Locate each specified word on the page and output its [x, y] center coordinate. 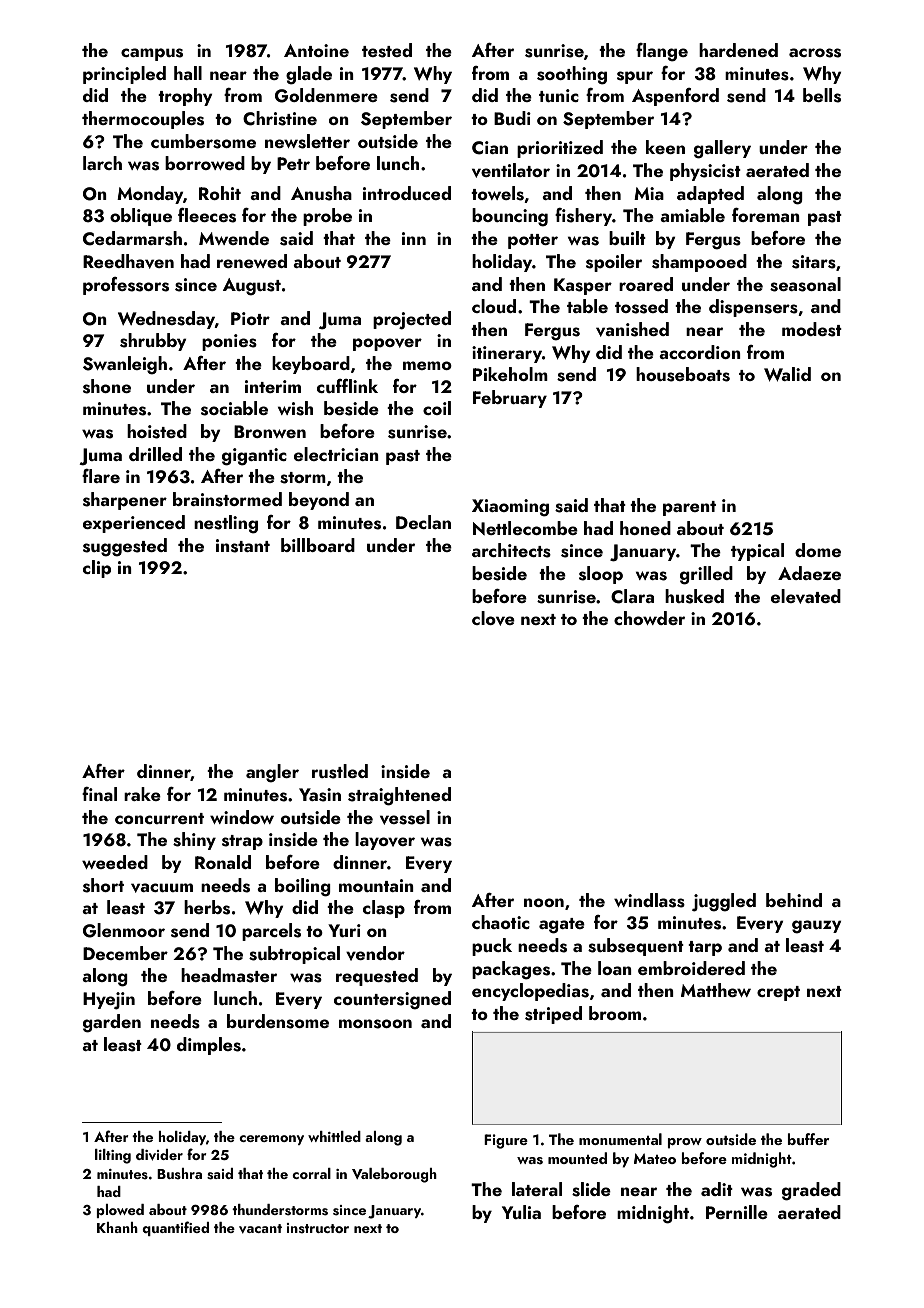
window [242, 817]
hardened [738, 50]
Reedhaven [128, 261]
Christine [280, 118]
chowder [649, 618]
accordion [700, 352]
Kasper [583, 286]
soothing [572, 75]
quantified [175, 1228]
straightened [399, 796]
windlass [649, 900]
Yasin [320, 795]
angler [272, 773]
